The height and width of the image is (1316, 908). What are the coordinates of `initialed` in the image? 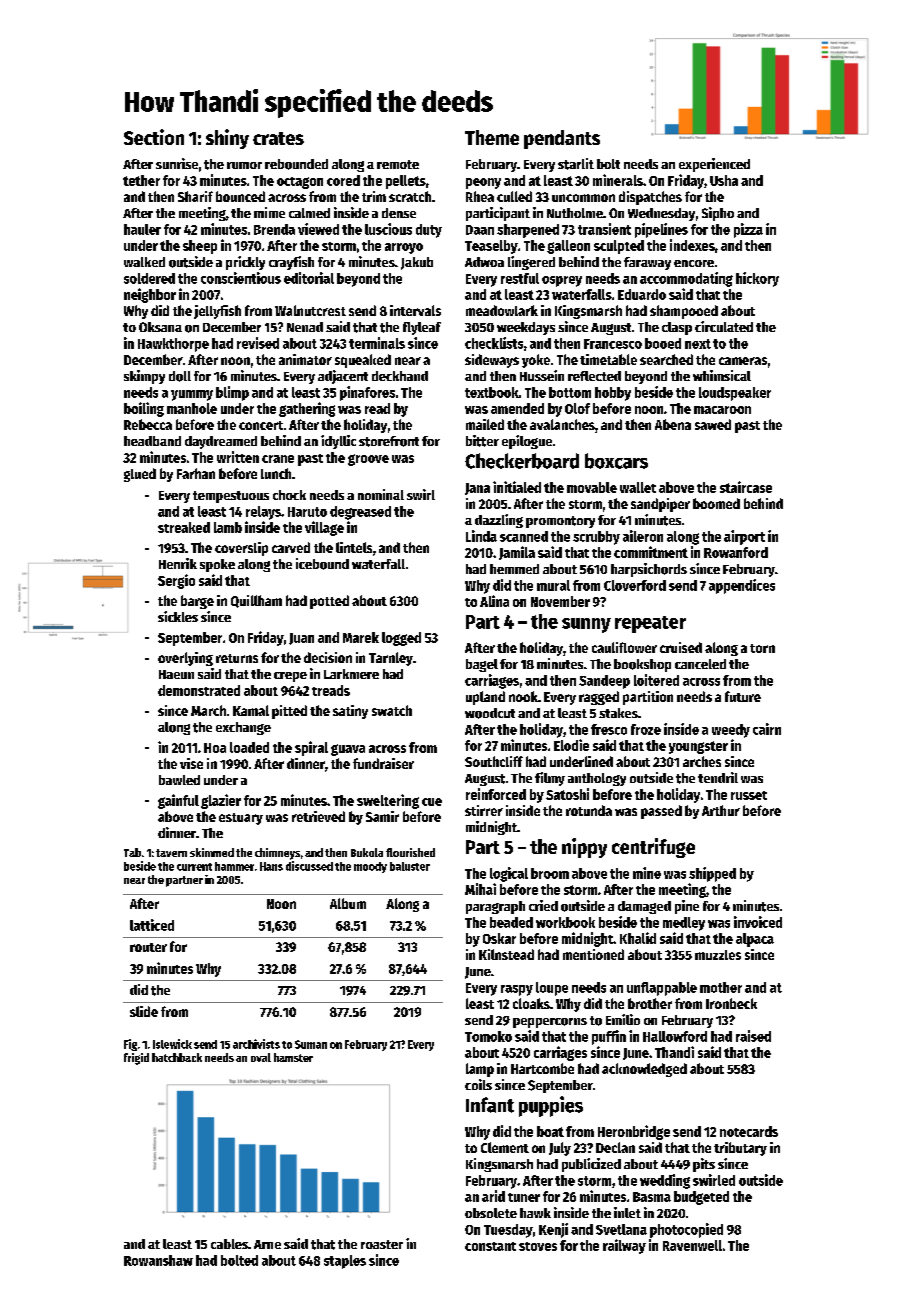 It's located at (517, 487).
